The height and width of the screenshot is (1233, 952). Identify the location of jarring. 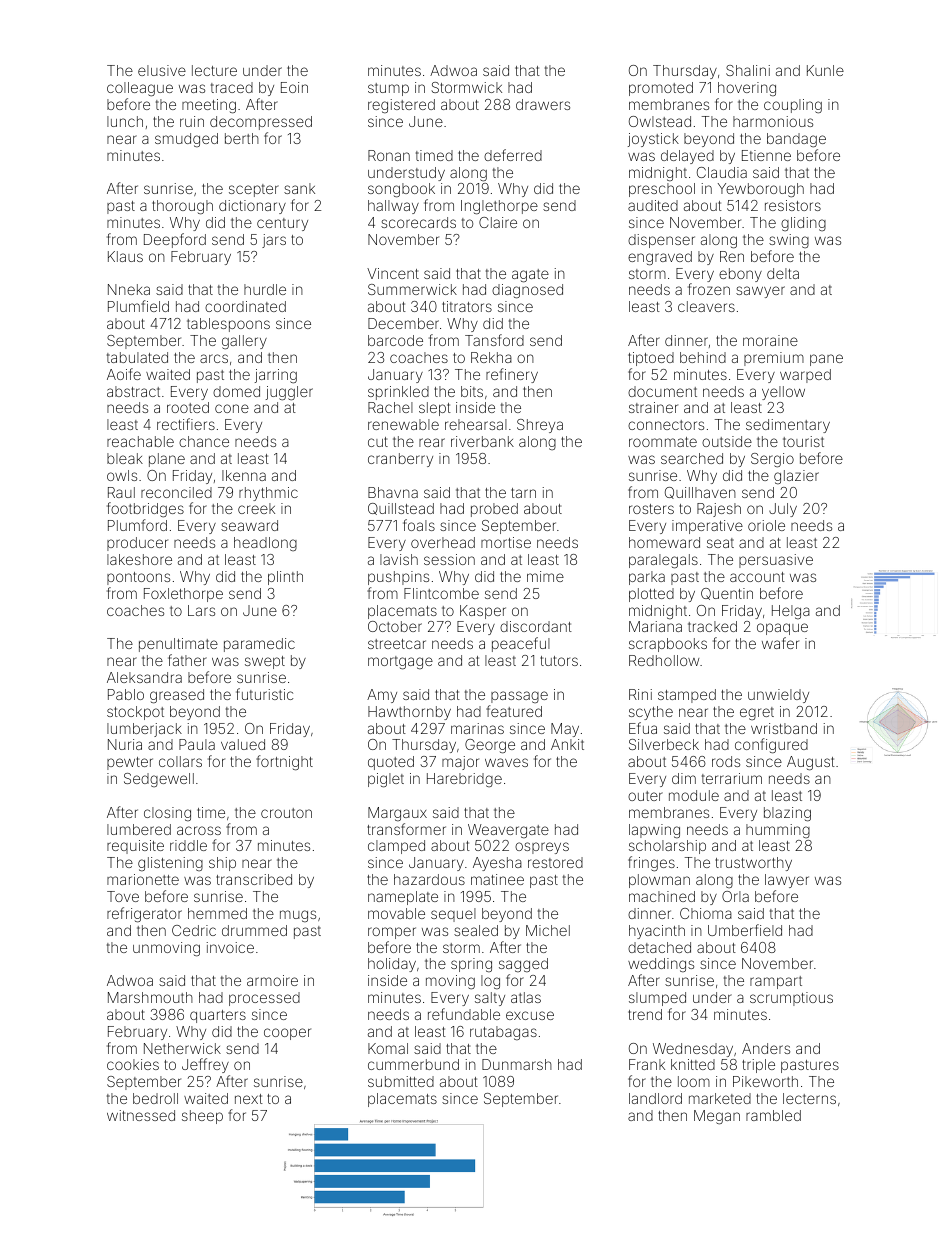
(276, 376).
